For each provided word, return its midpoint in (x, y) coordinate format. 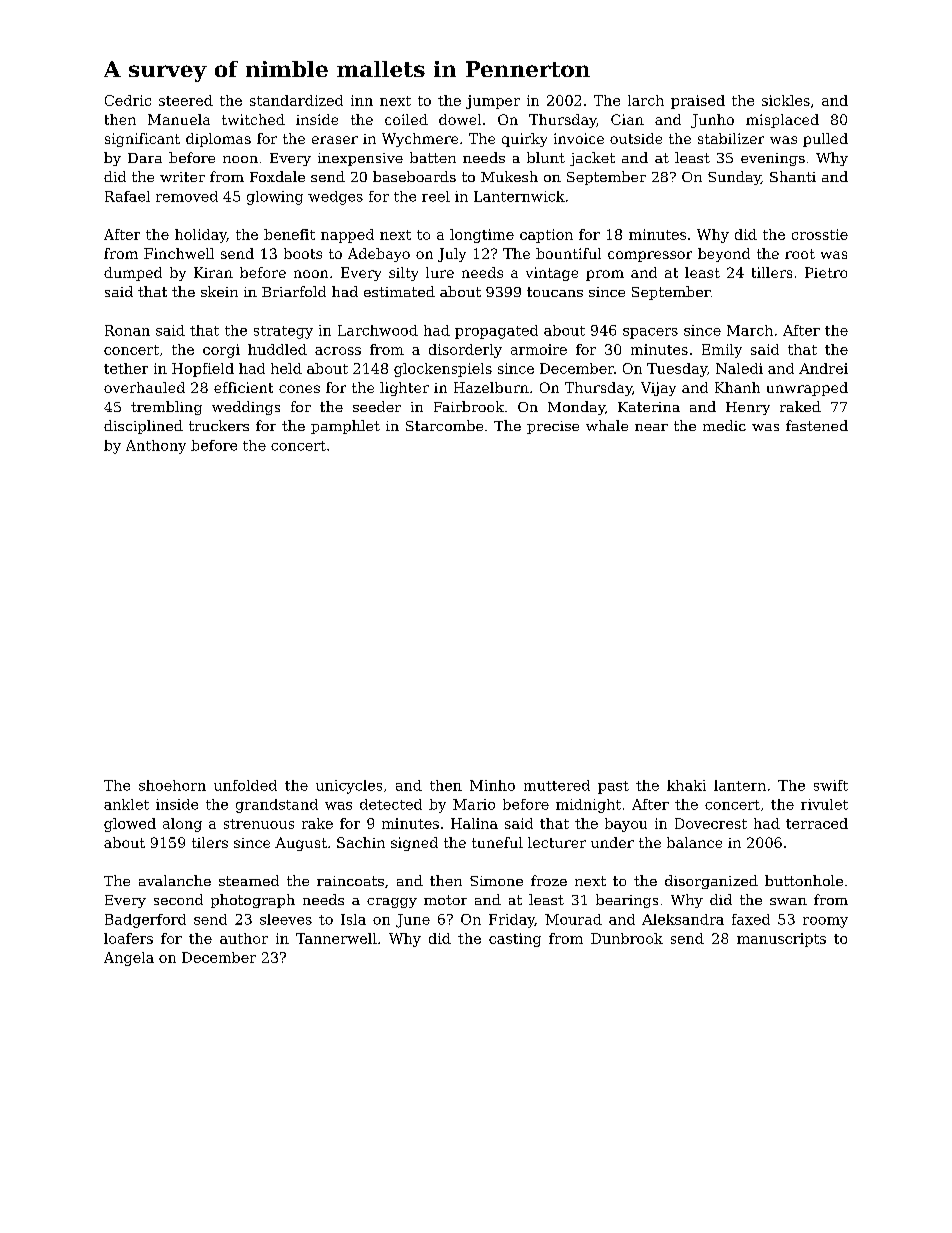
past (613, 787)
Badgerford (145, 921)
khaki (686, 785)
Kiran (213, 272)
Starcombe (444, 425)
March (750, 330)
